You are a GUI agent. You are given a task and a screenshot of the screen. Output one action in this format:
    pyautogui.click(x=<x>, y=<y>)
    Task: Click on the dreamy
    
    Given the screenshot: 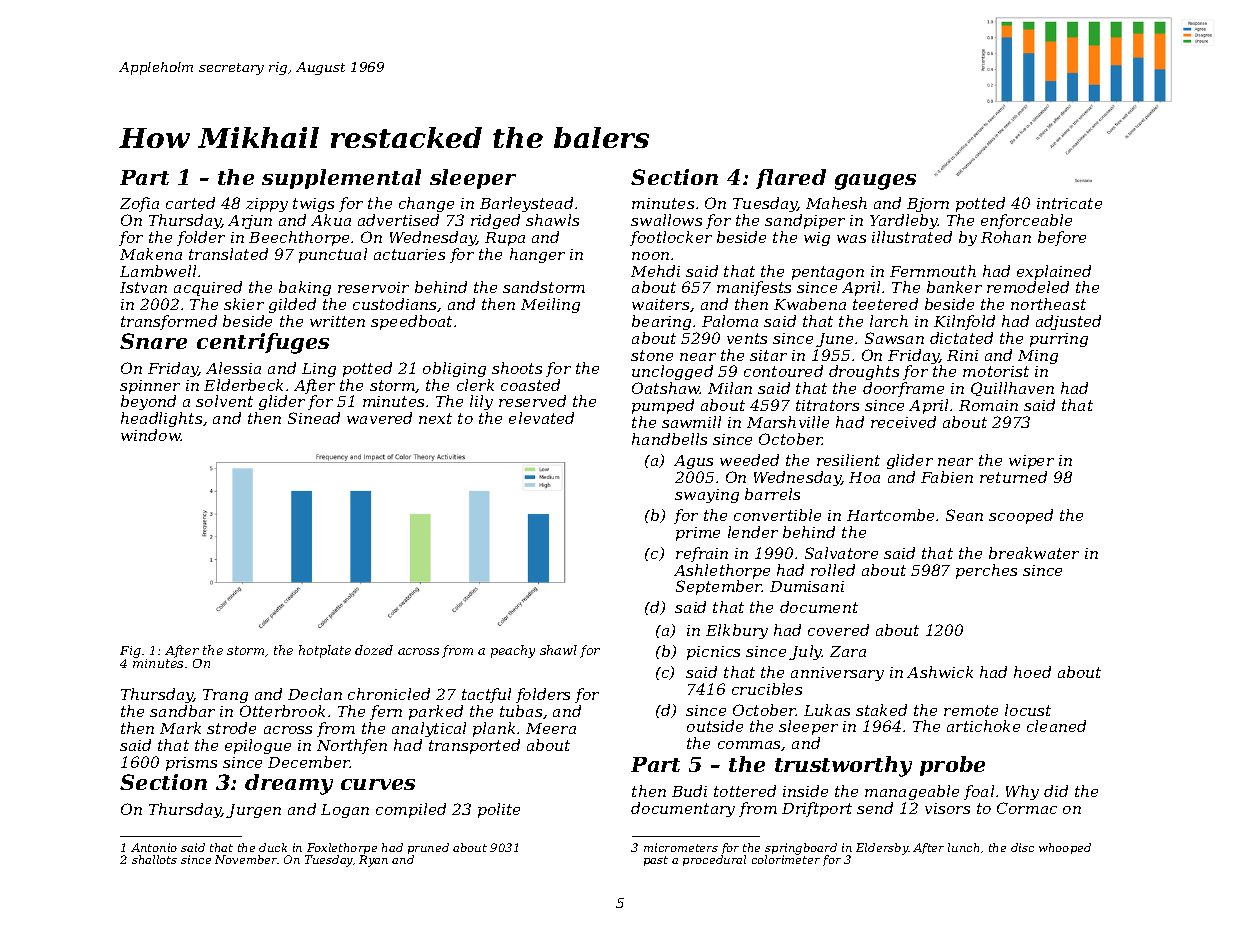 What is the action you would take?
    pyautogui.click(x=289, y=784)
